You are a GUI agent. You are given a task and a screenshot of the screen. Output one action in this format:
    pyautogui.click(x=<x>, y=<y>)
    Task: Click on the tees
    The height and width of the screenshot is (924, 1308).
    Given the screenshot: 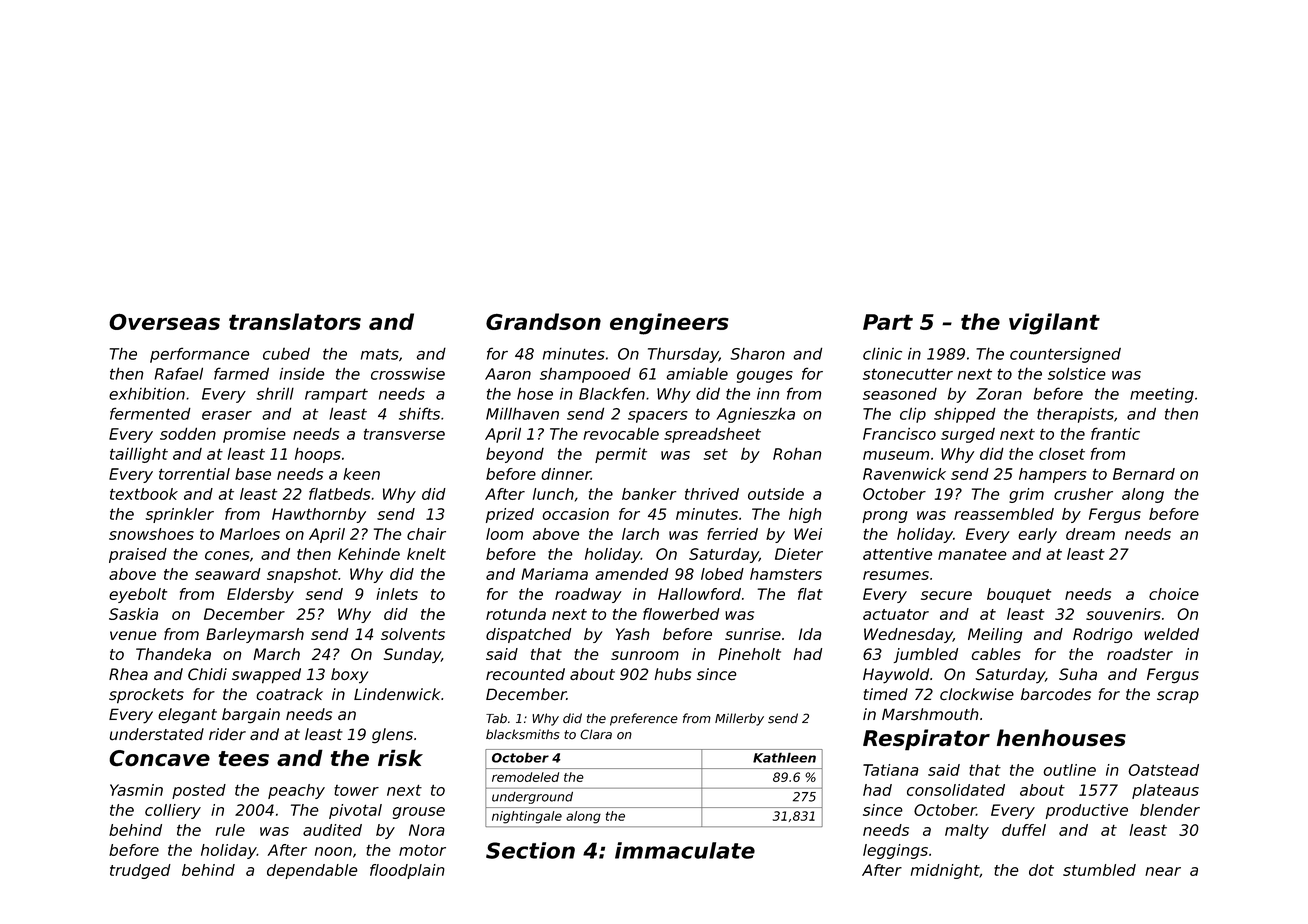 What is the action you would take?
    pyautogui.click(x=243, y=759)
